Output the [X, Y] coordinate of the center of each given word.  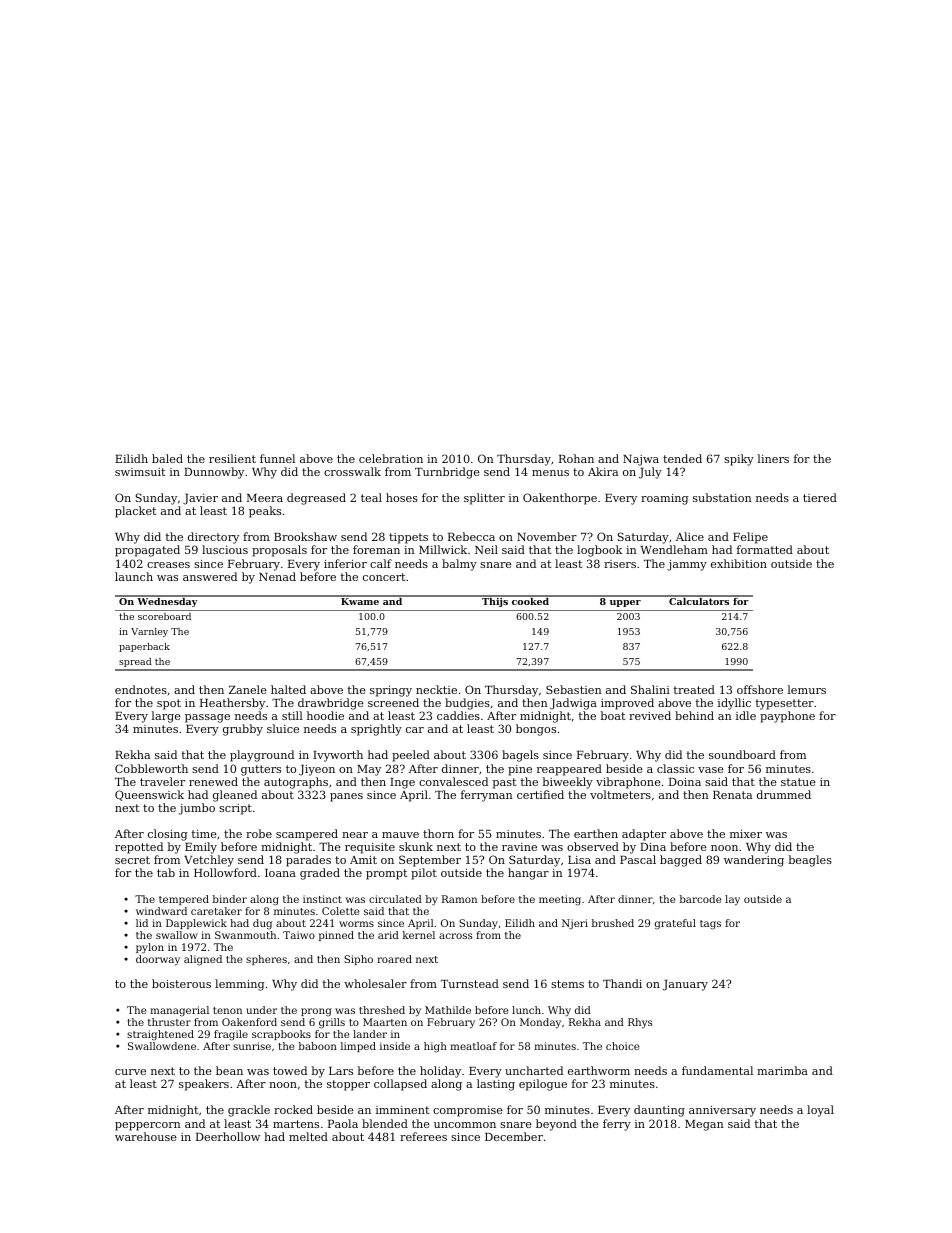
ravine [519, 847]
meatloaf [473, 1046]
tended [682, 458]
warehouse [146, 1136]
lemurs [807, 689]
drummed [784, 794]
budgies [467, 704]
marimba [782, 1070]
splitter [484, 499]
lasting [496, 1085]
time [204, 834]
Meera [265, 498]
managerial [179, 1011]
